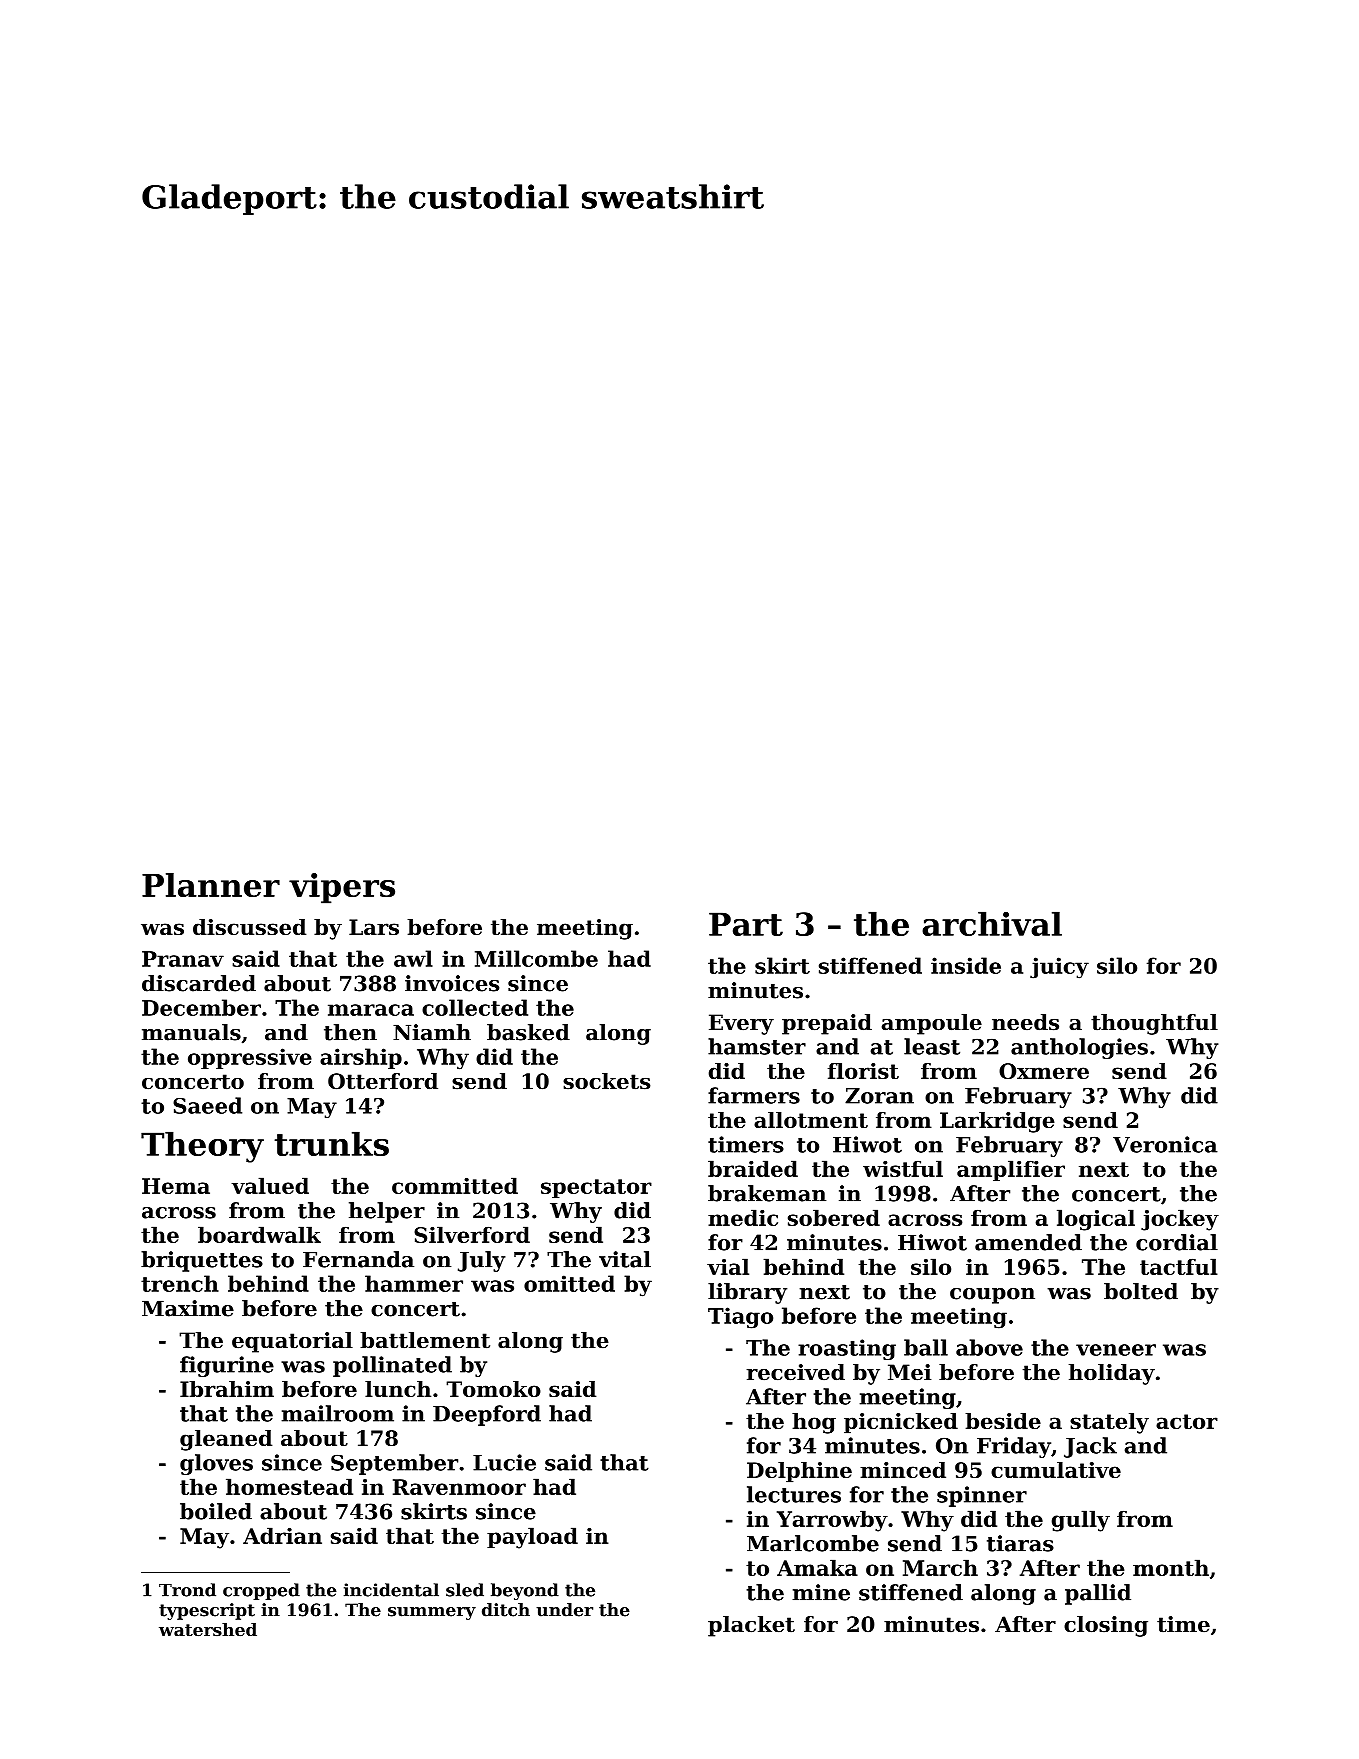 The width and height of the screenshot is (1359, 1759). What do you see at coordinates (740, 1318) in the screenshot?
I see `Tiago` at bounding box center [740, 1318].
